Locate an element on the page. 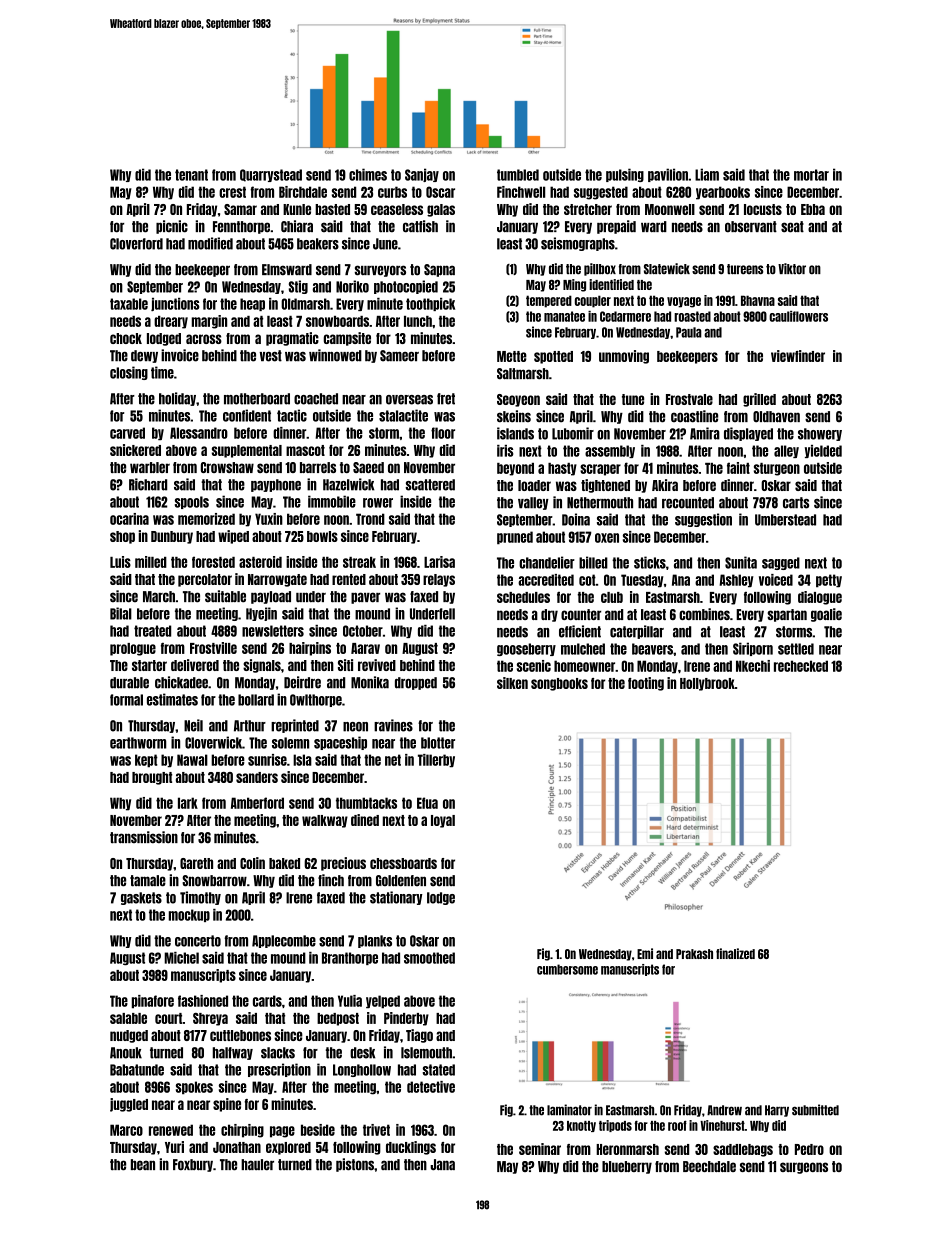  dialogue is located at coordinates (820, 598).
